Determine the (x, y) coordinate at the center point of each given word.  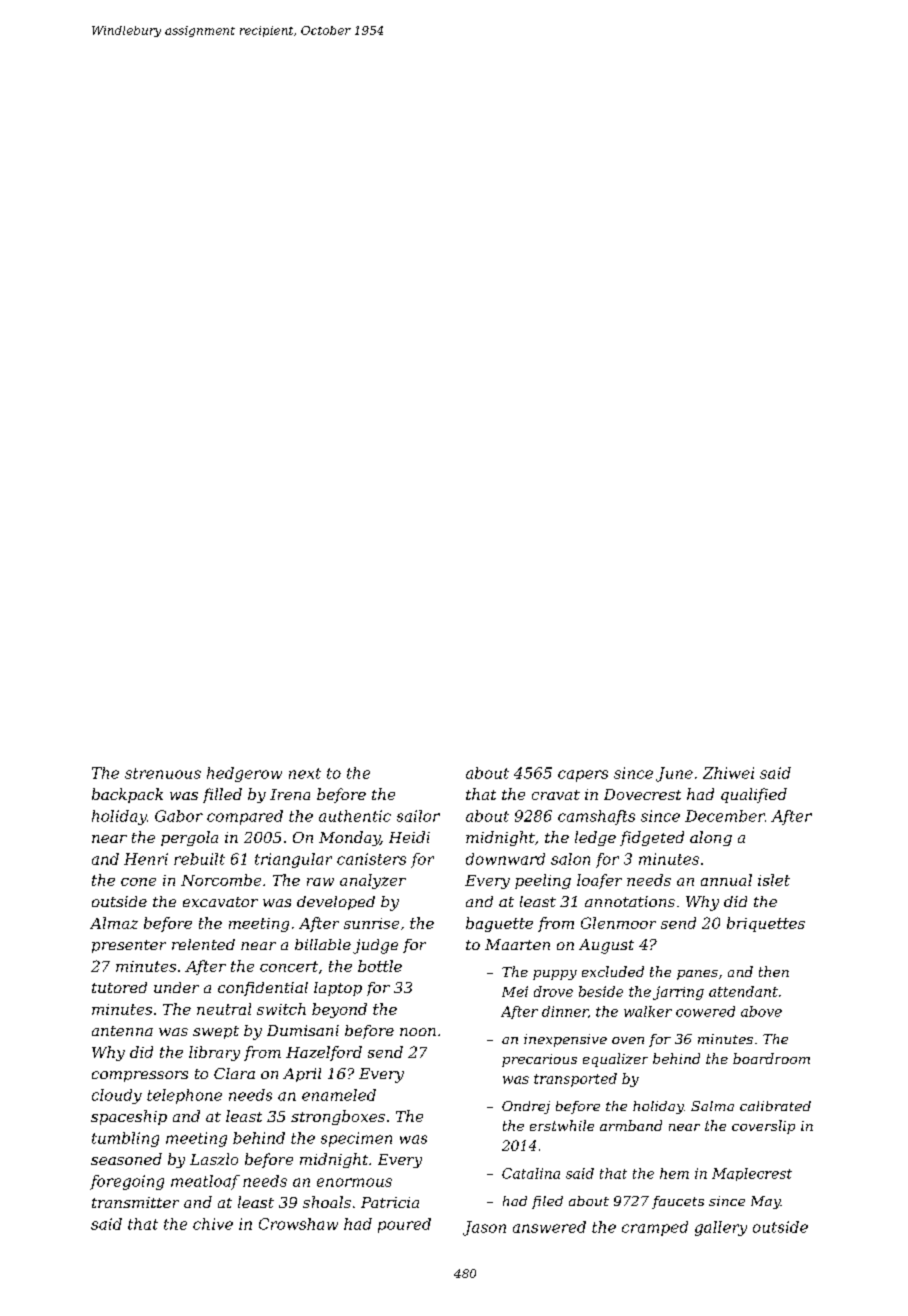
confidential (263, 989)
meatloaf (205, 1182)
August (606, 946)
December (725, 816)
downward (505, 859)
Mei (515, 991)
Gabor (179, 816)
